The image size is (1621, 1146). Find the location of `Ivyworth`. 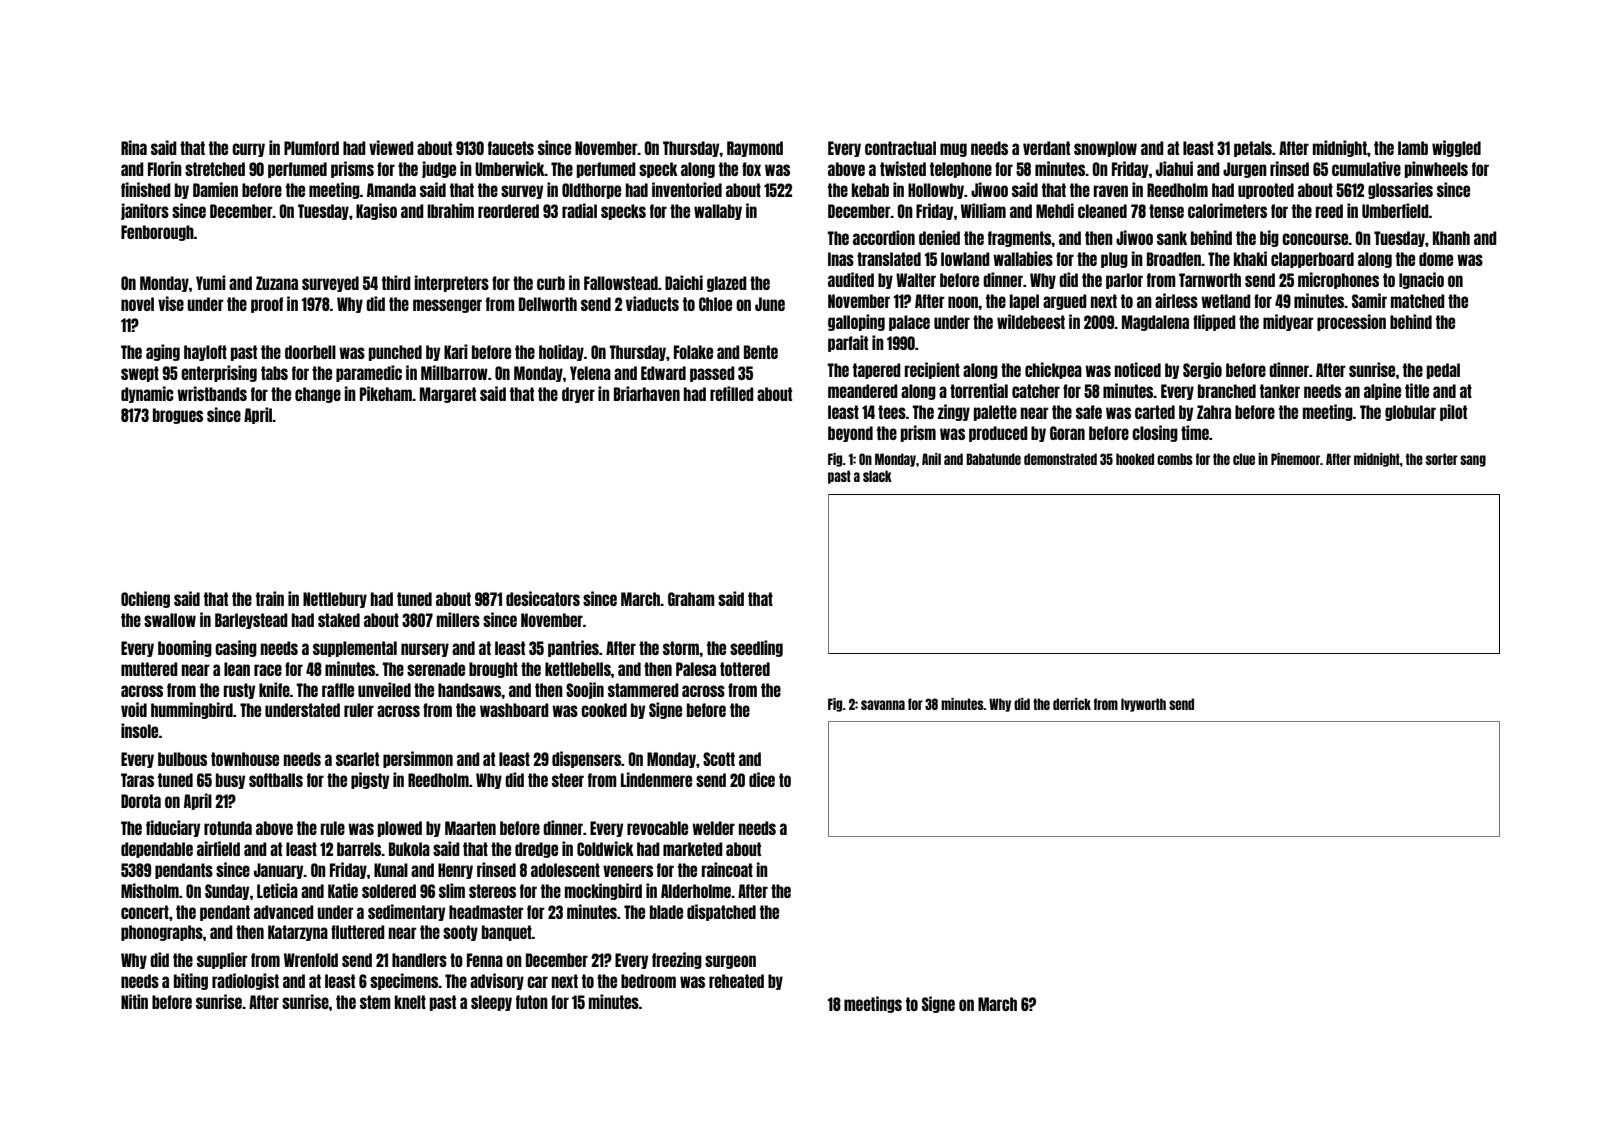

Ivyworth is located at coordinates (1143, 705).
